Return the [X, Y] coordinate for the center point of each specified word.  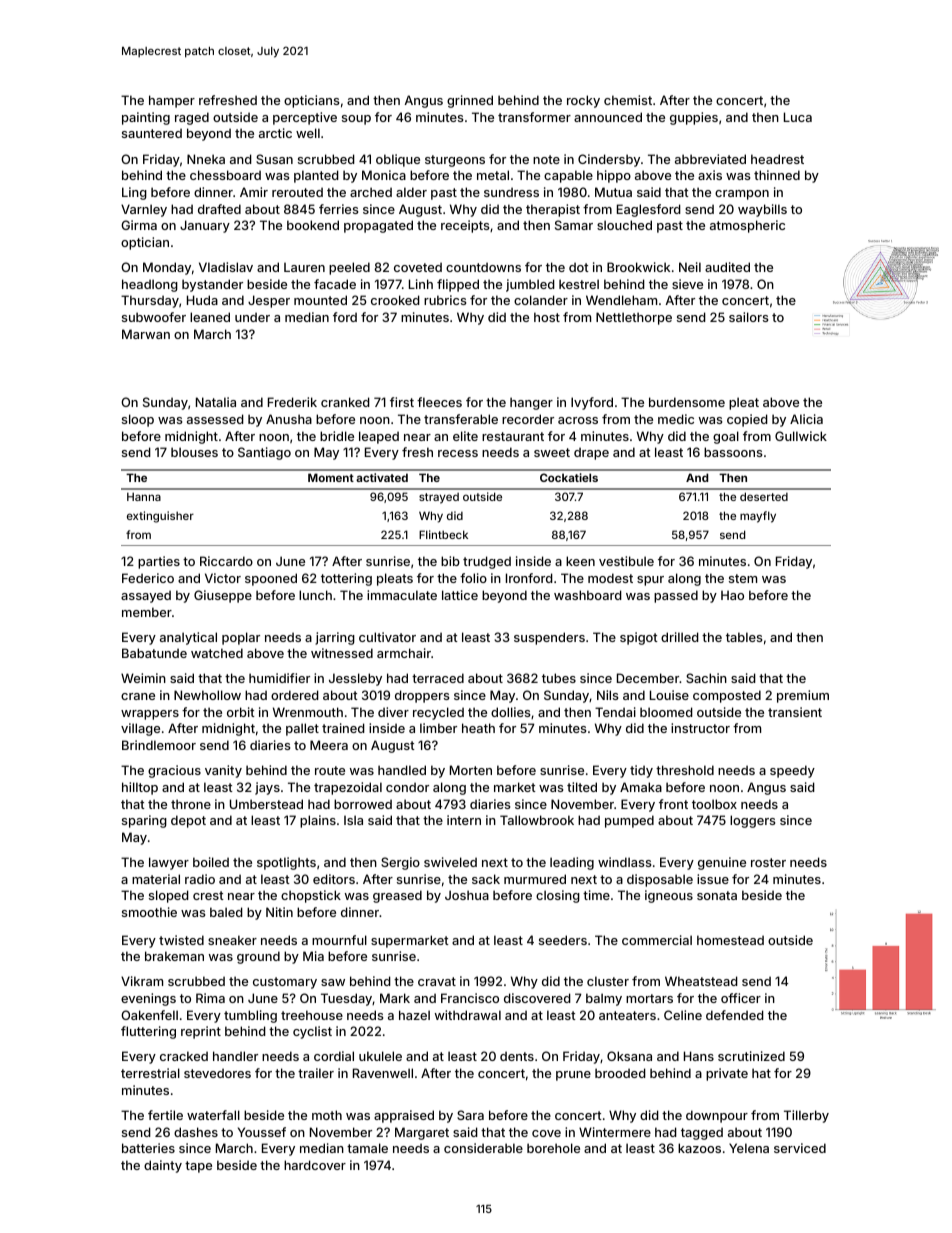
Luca [798, 117]
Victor [223, 578]
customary [285, 983]
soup [356, 120]
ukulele [380, 1056]
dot [579, 267]
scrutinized [751, 1056]
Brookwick [638, 267]
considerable [483, 1148]
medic [676, 419]
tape [198, 1167]
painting [146, 118]
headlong [150, 285]
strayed [439, 498]
